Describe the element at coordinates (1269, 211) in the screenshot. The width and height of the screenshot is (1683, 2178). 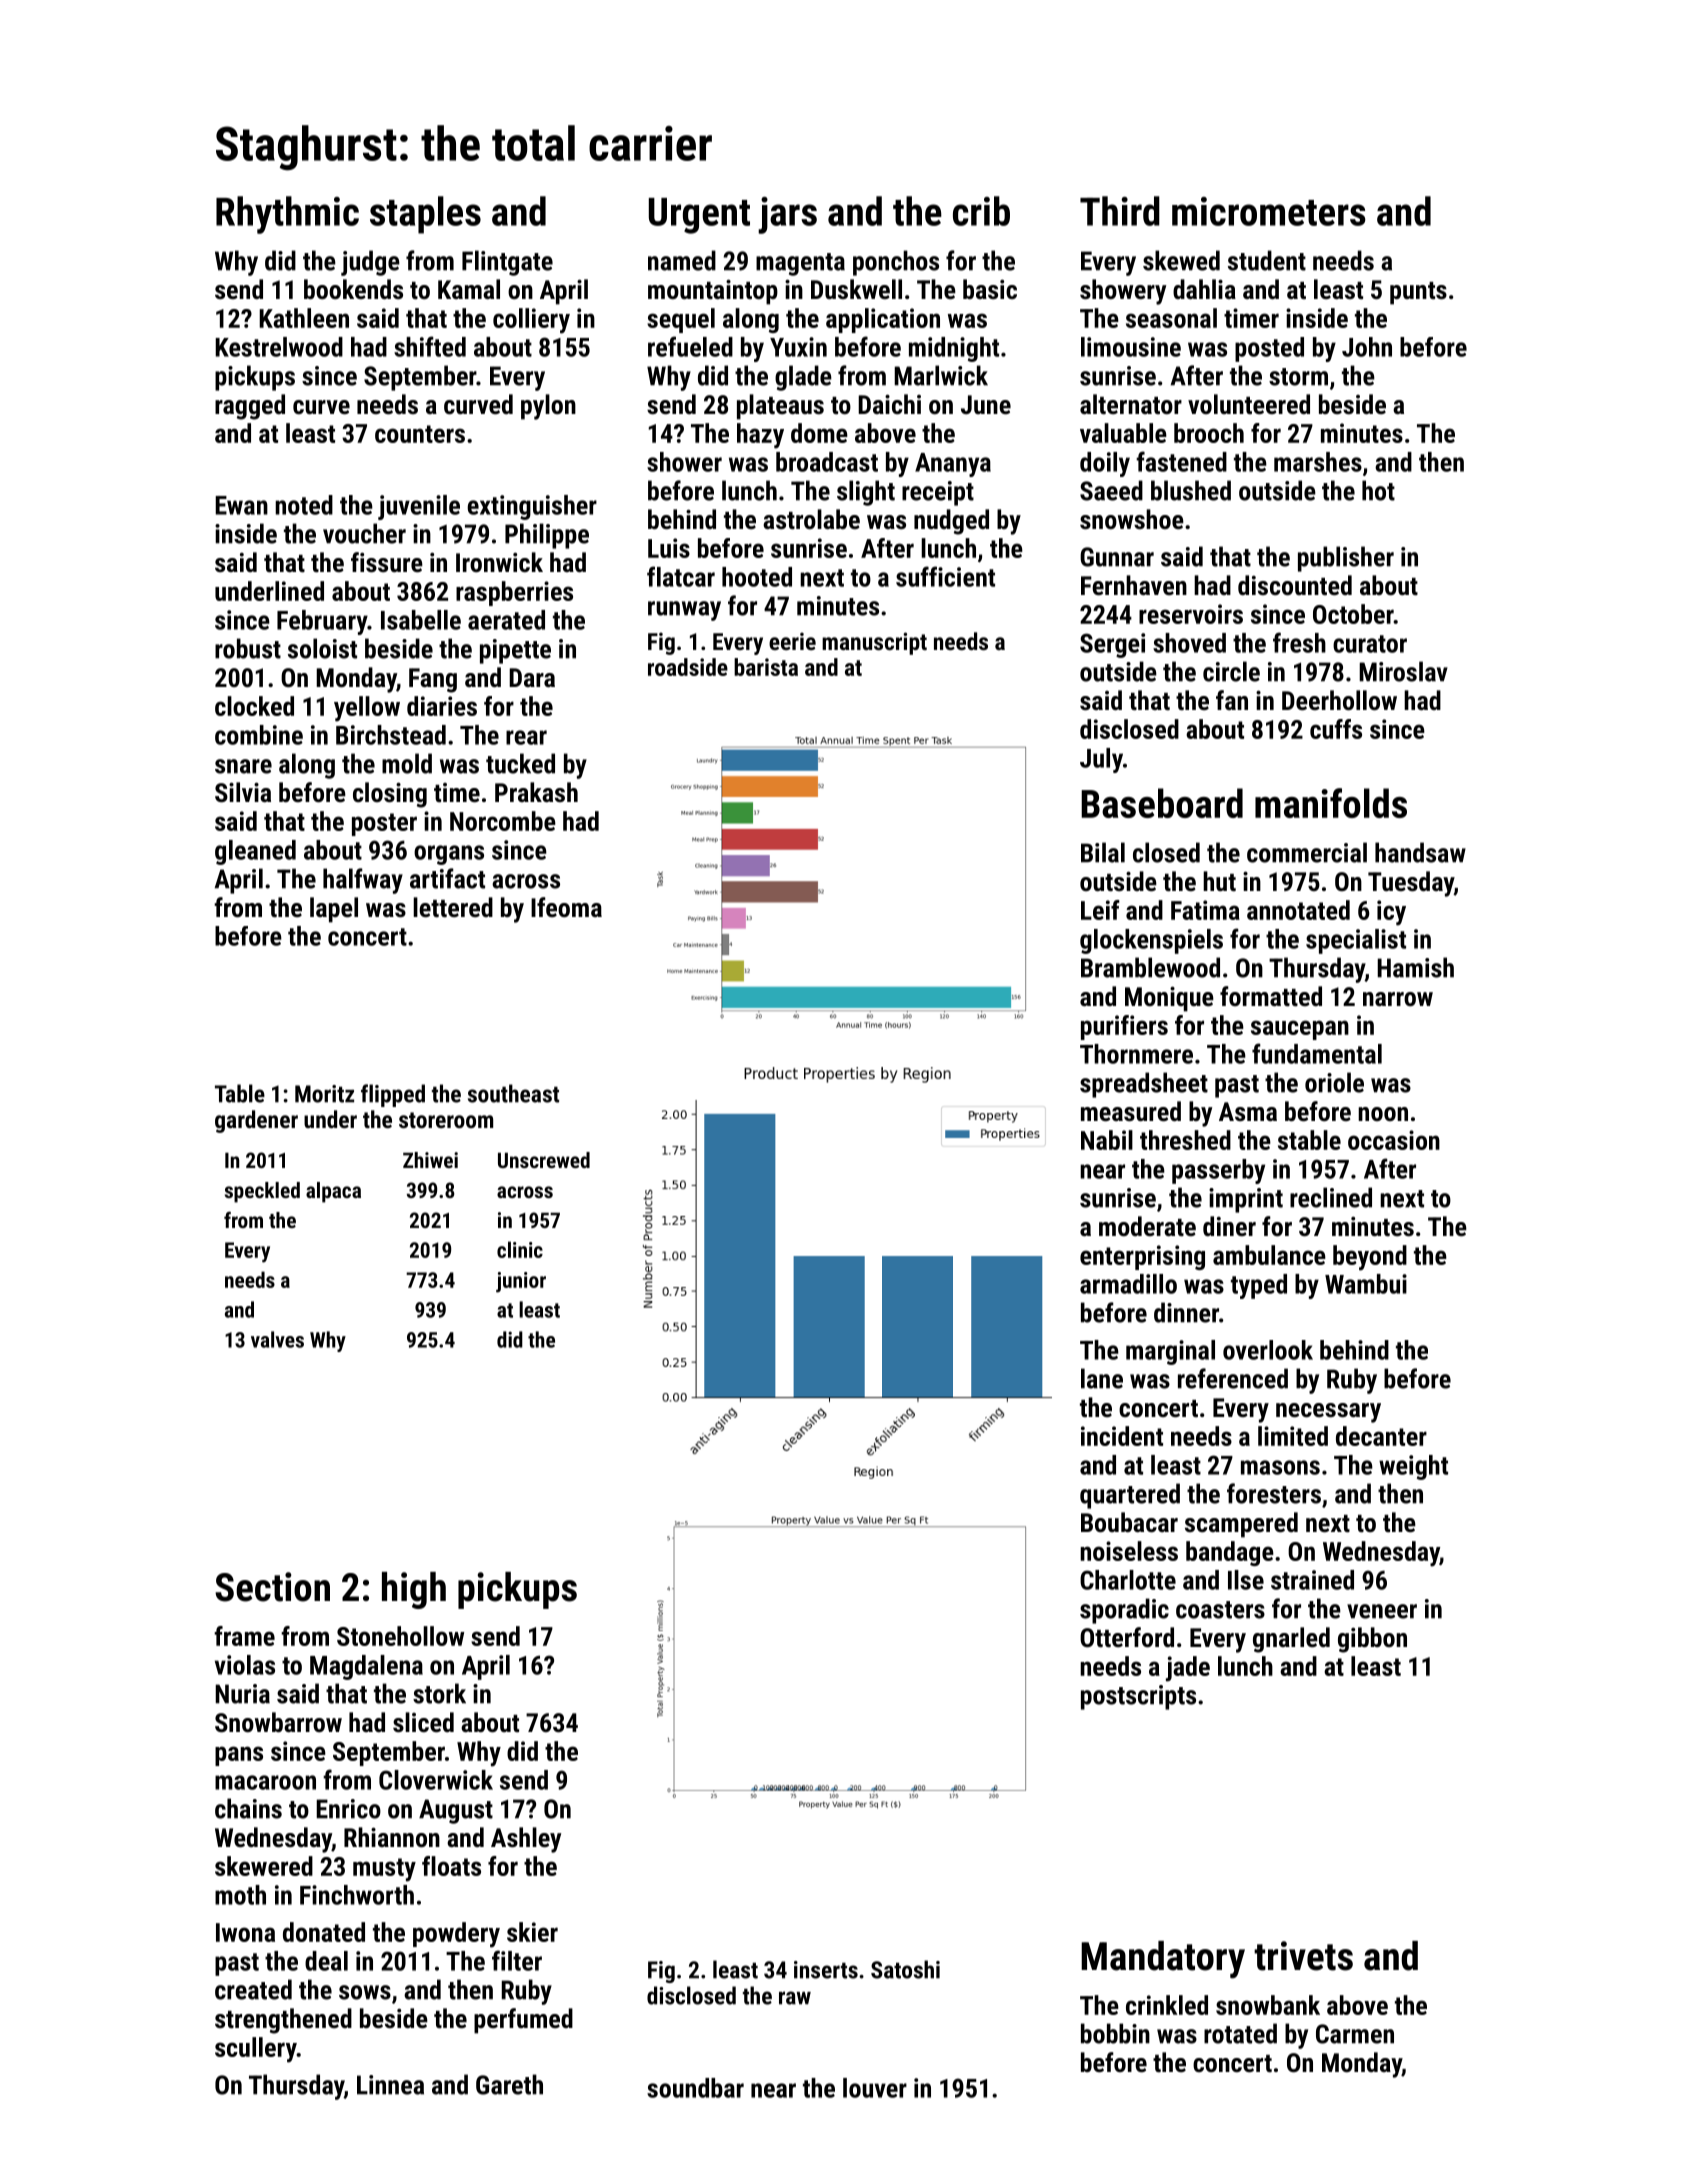
I see `micrometers` at that location.
